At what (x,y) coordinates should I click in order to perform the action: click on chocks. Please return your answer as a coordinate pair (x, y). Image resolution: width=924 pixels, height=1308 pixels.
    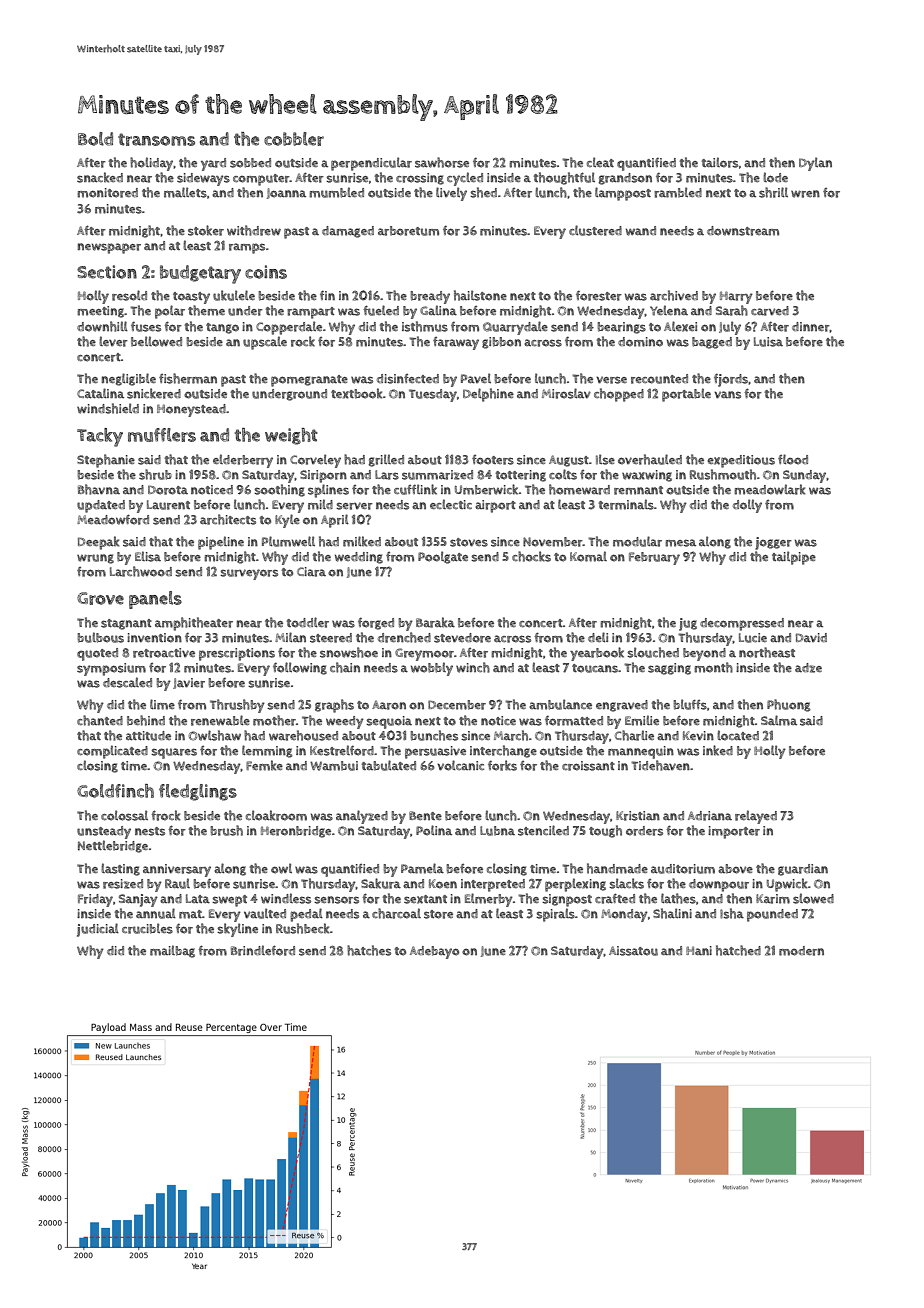
    Looking at the image, I should click on (531, 556).
